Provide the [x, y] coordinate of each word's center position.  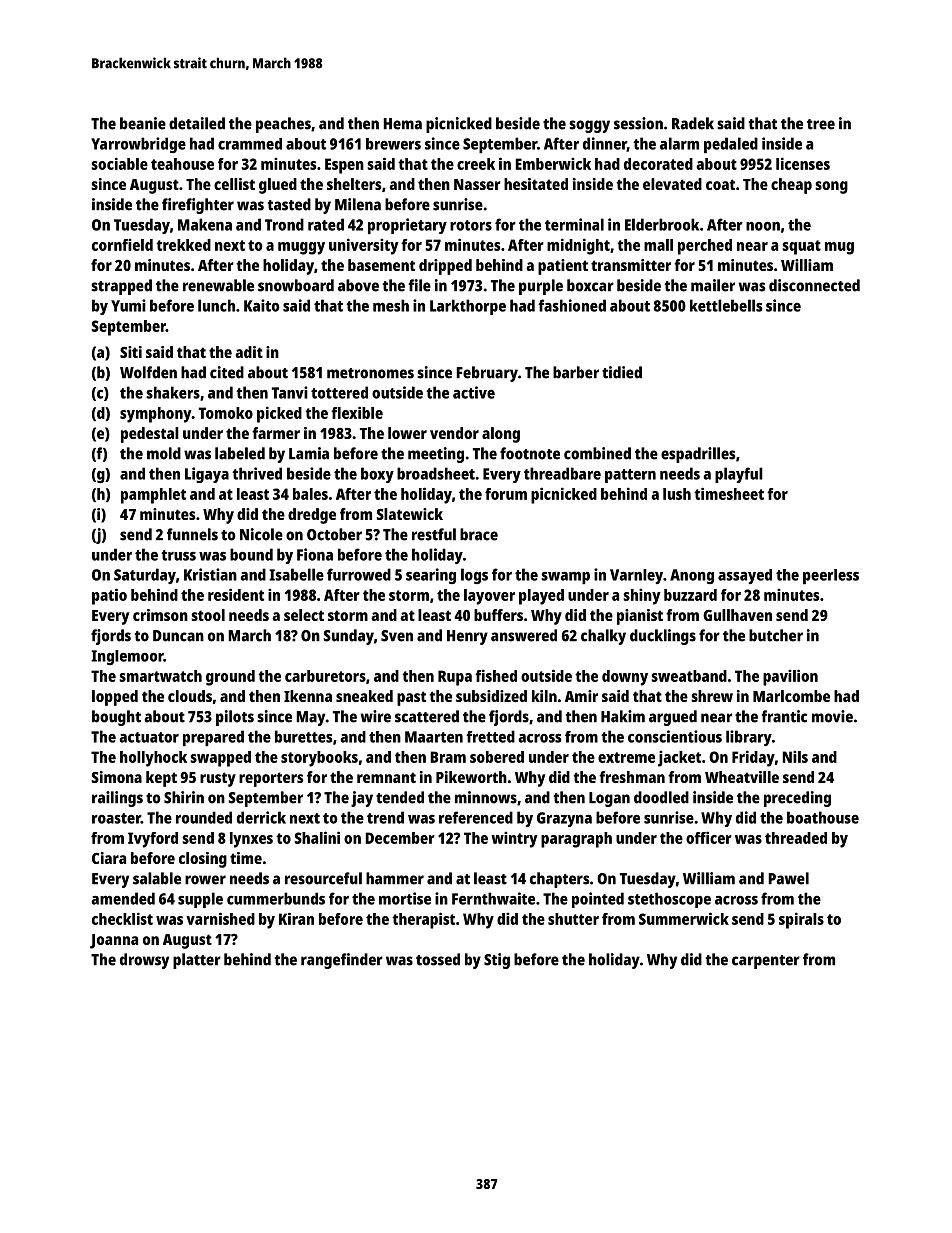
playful [739, 475]
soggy [589, 126]
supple [200, 900]
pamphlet [153, 496]
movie [832, 716]
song [831, 187]
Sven [397, 636]
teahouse [182, 164]
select [304, 615]
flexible [357, 412]
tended [400, 797]
